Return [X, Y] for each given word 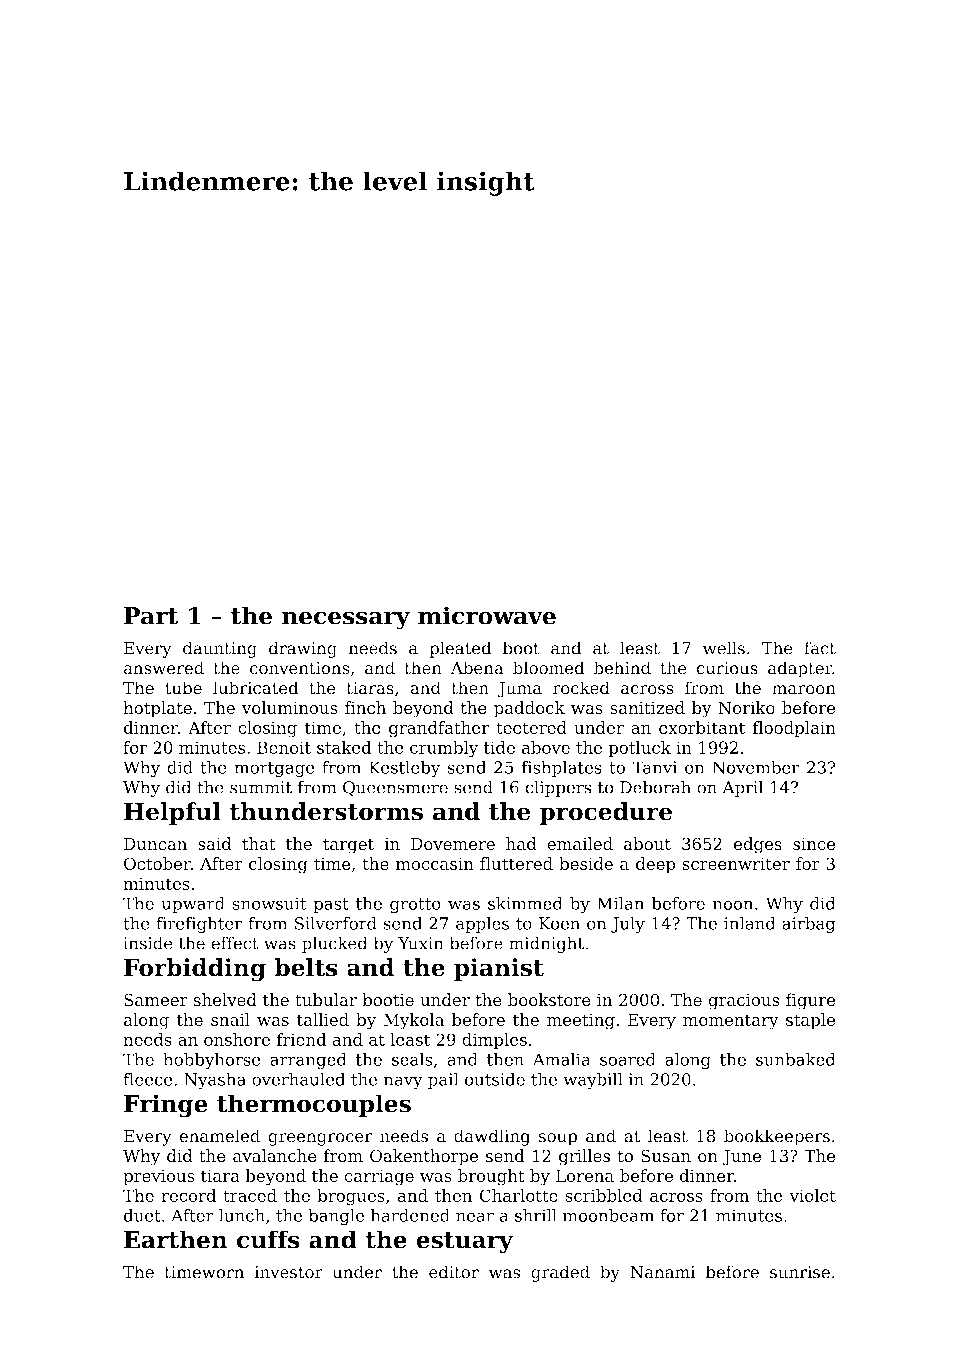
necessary [346, 620]
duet [142, 1215]
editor [454, 1272]
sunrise [800, 1272]
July [628, 924]
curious [727, 668]
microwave [487, 615]
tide [499, 747]
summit [261, 787]
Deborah [655, 787]
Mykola [414, 1021]
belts [306, 967]
